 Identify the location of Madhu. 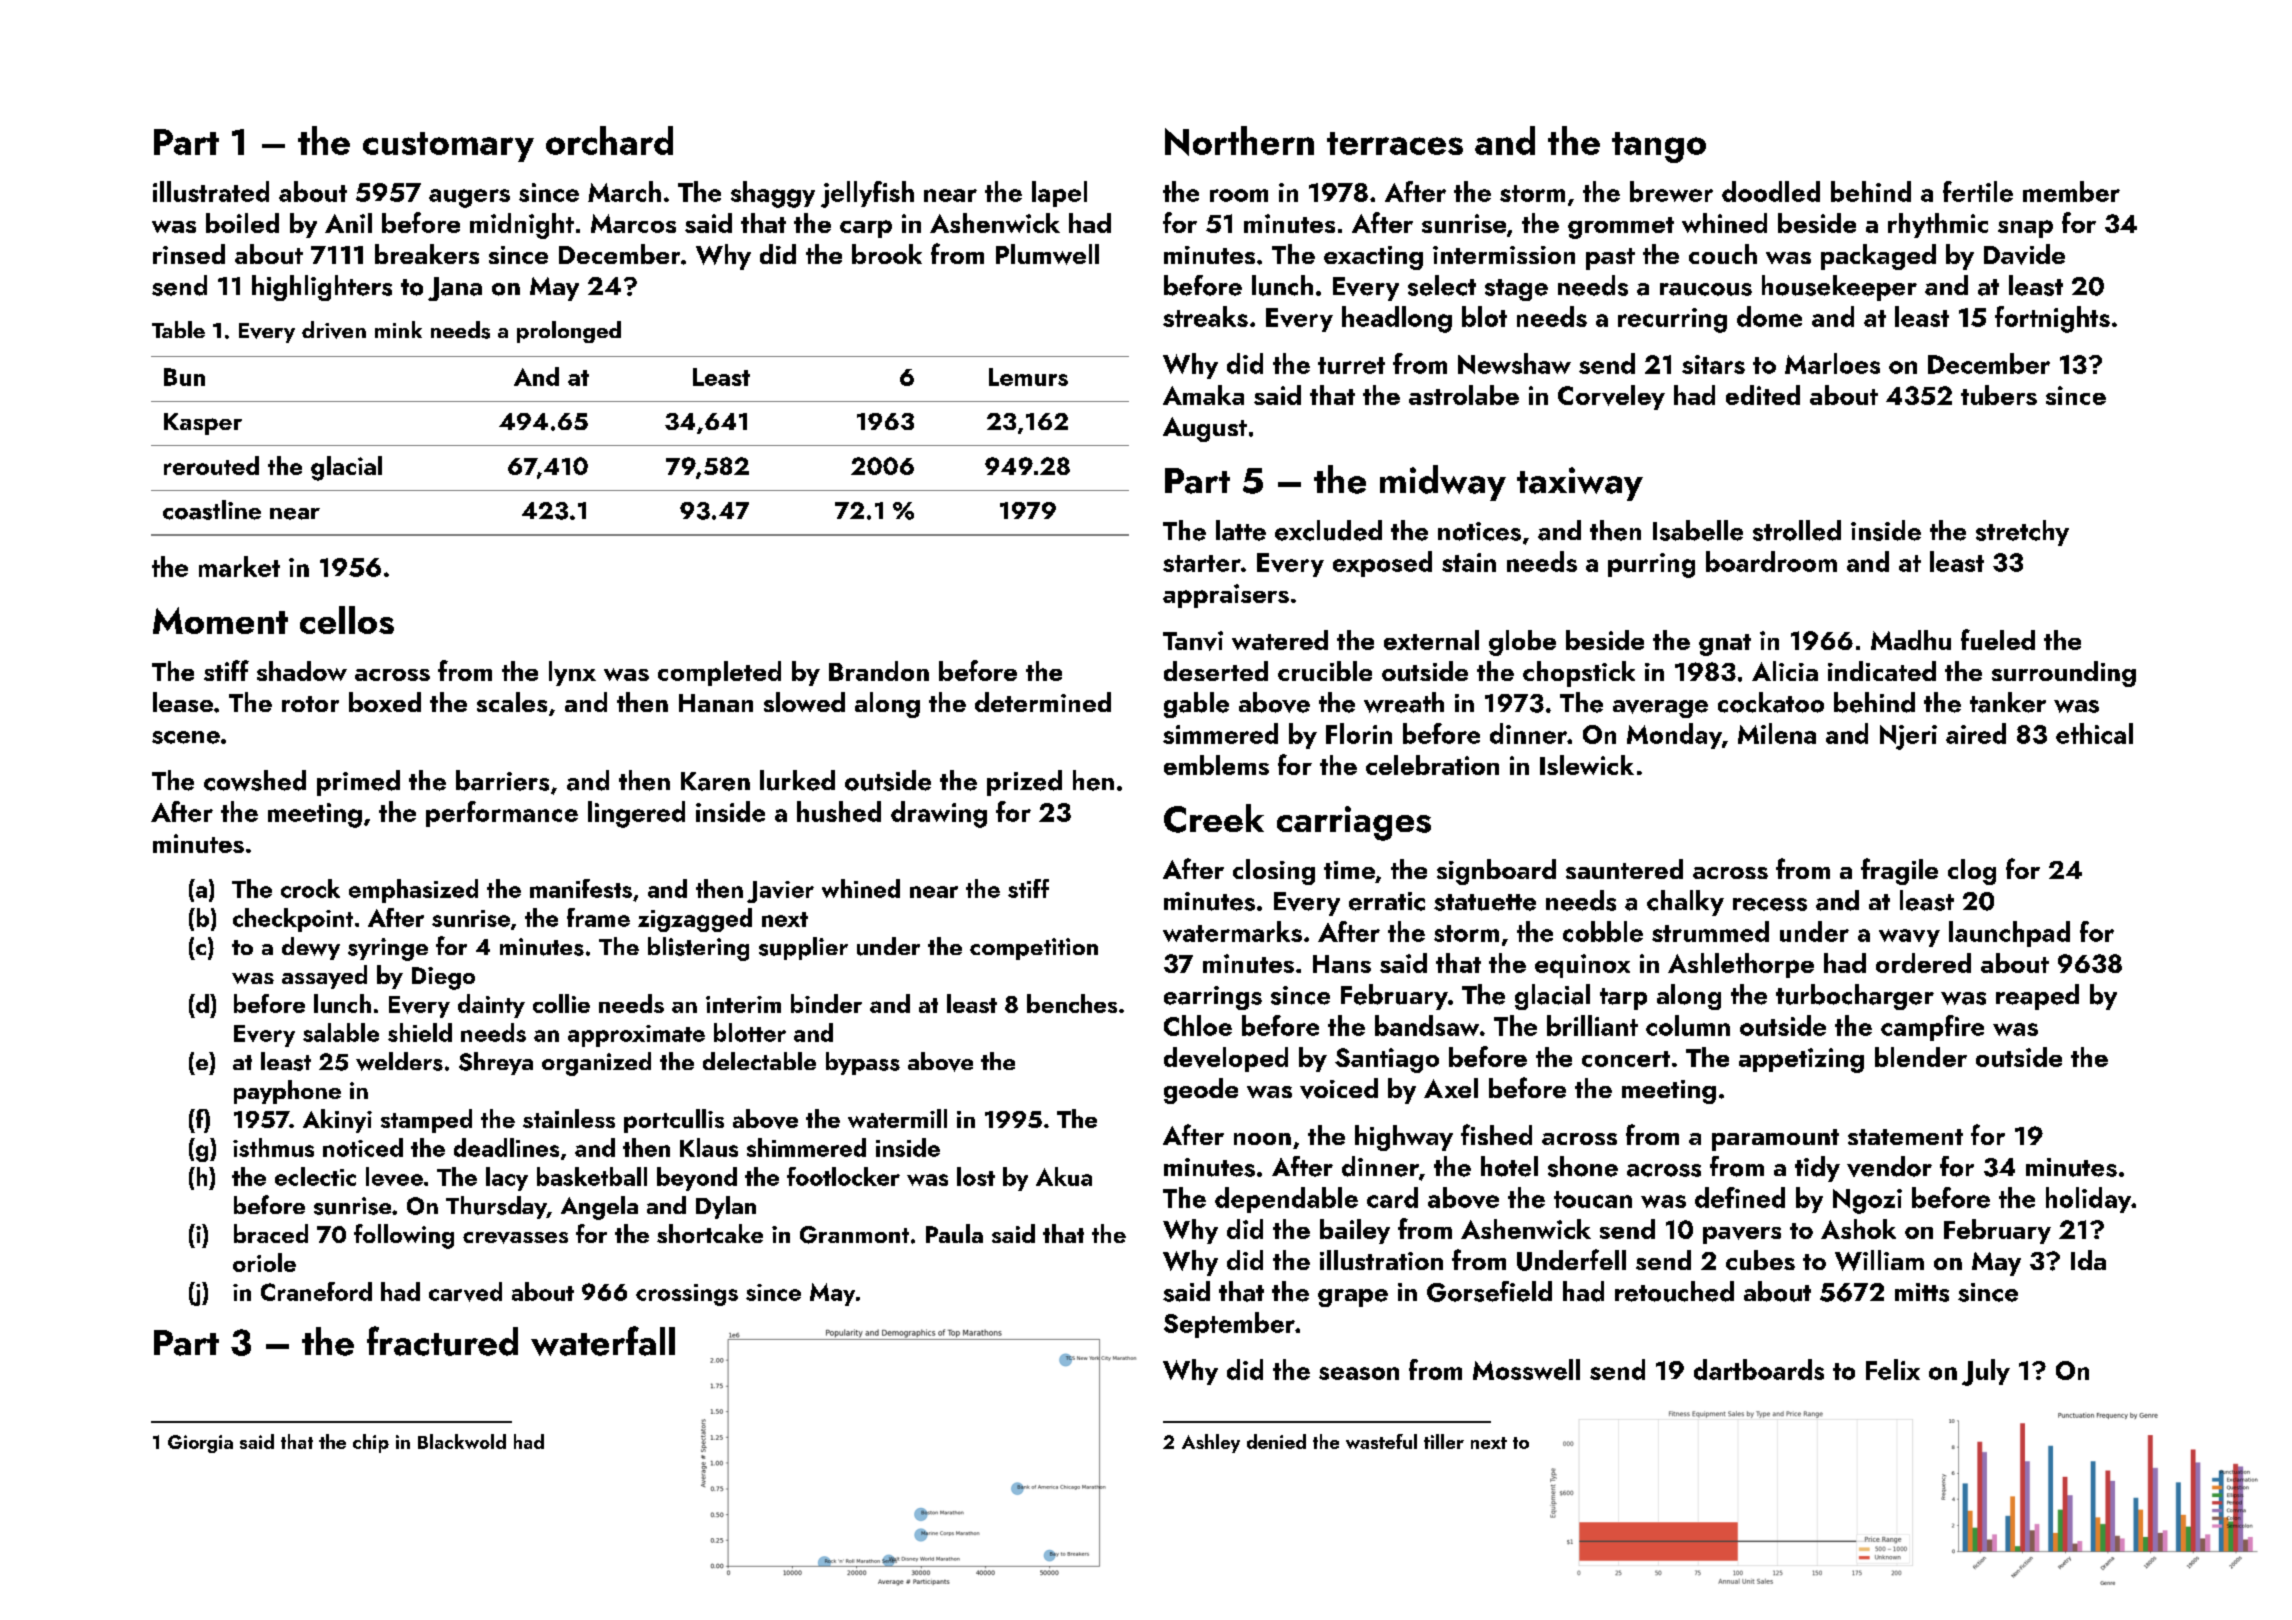
(1911, 640).
